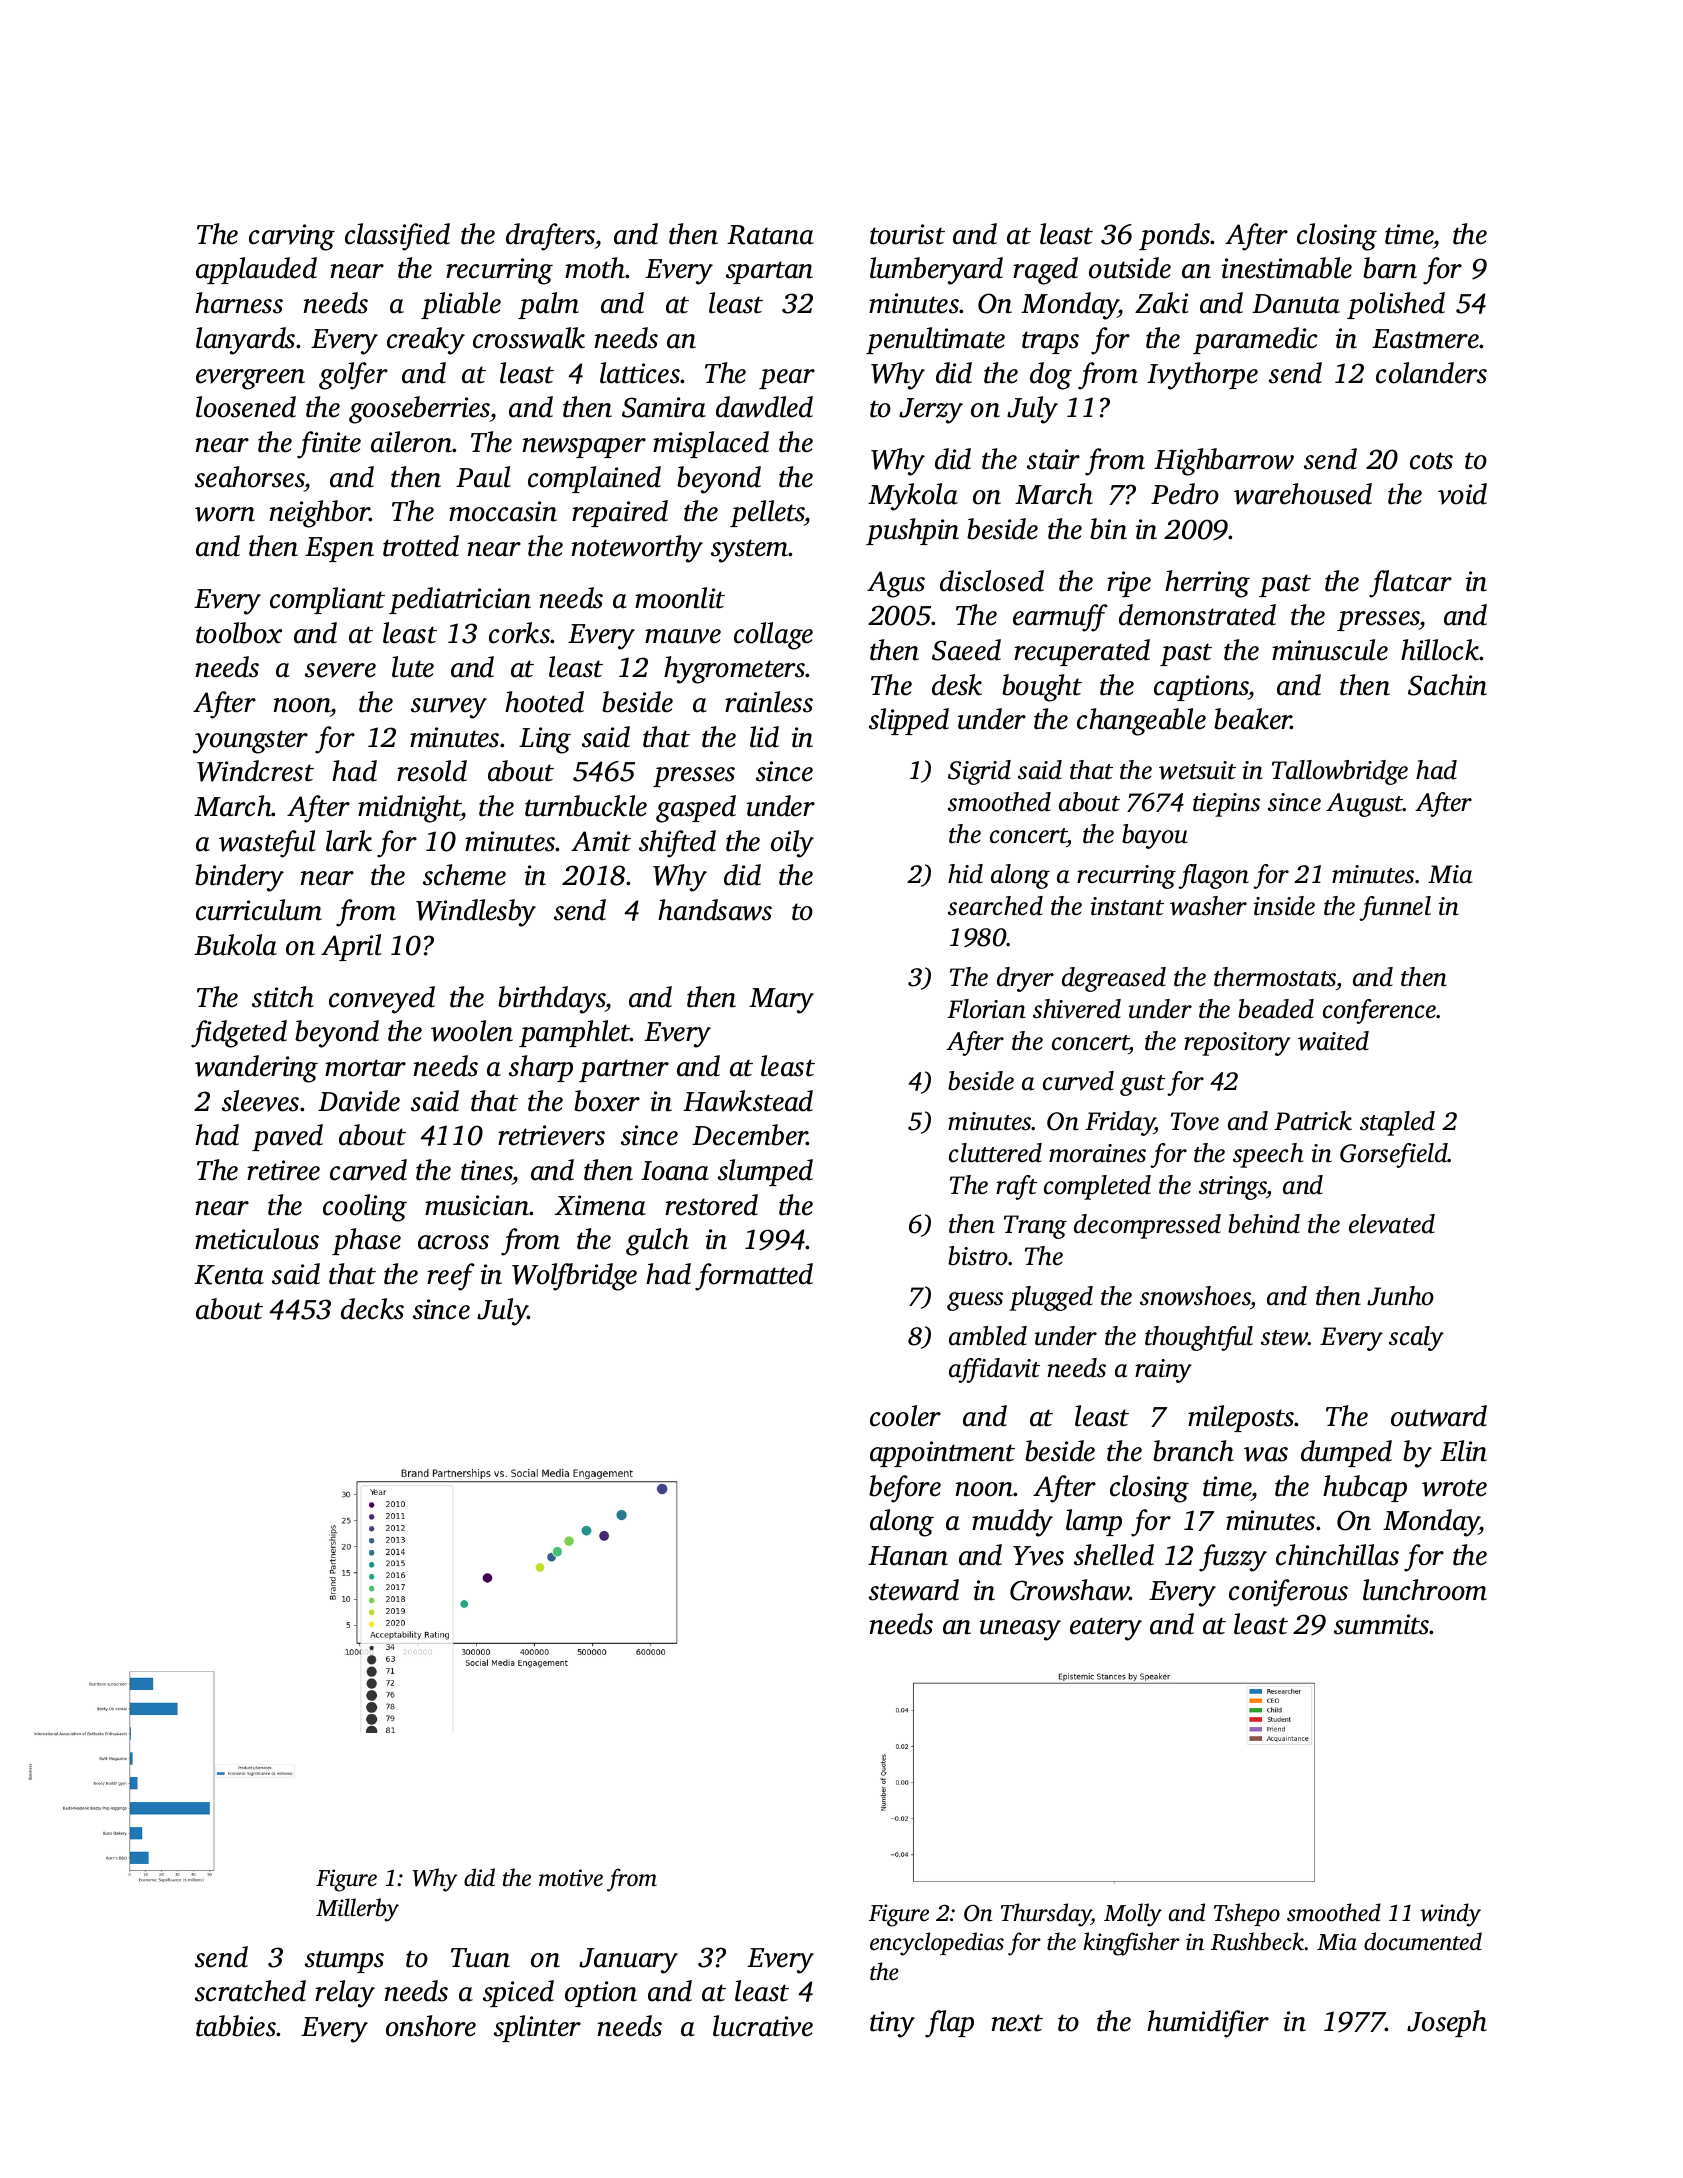 The image size is (1683, 2178). What do you see at coordinates (365, 1068) in the document?
I see `mortar` at bounding box center [365, 1068].
